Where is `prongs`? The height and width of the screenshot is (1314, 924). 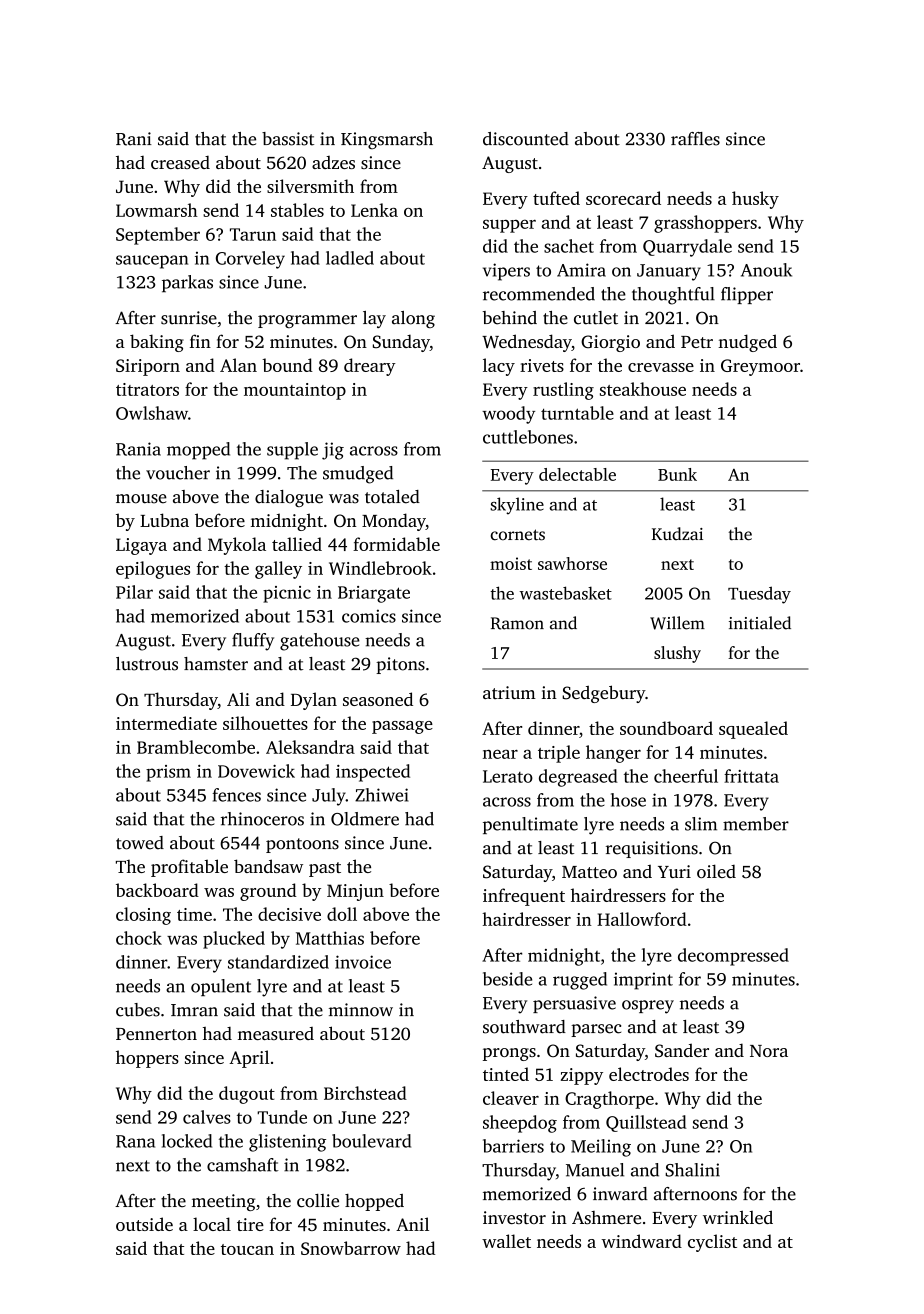 prongs is located at coordinates (509, 1054).
